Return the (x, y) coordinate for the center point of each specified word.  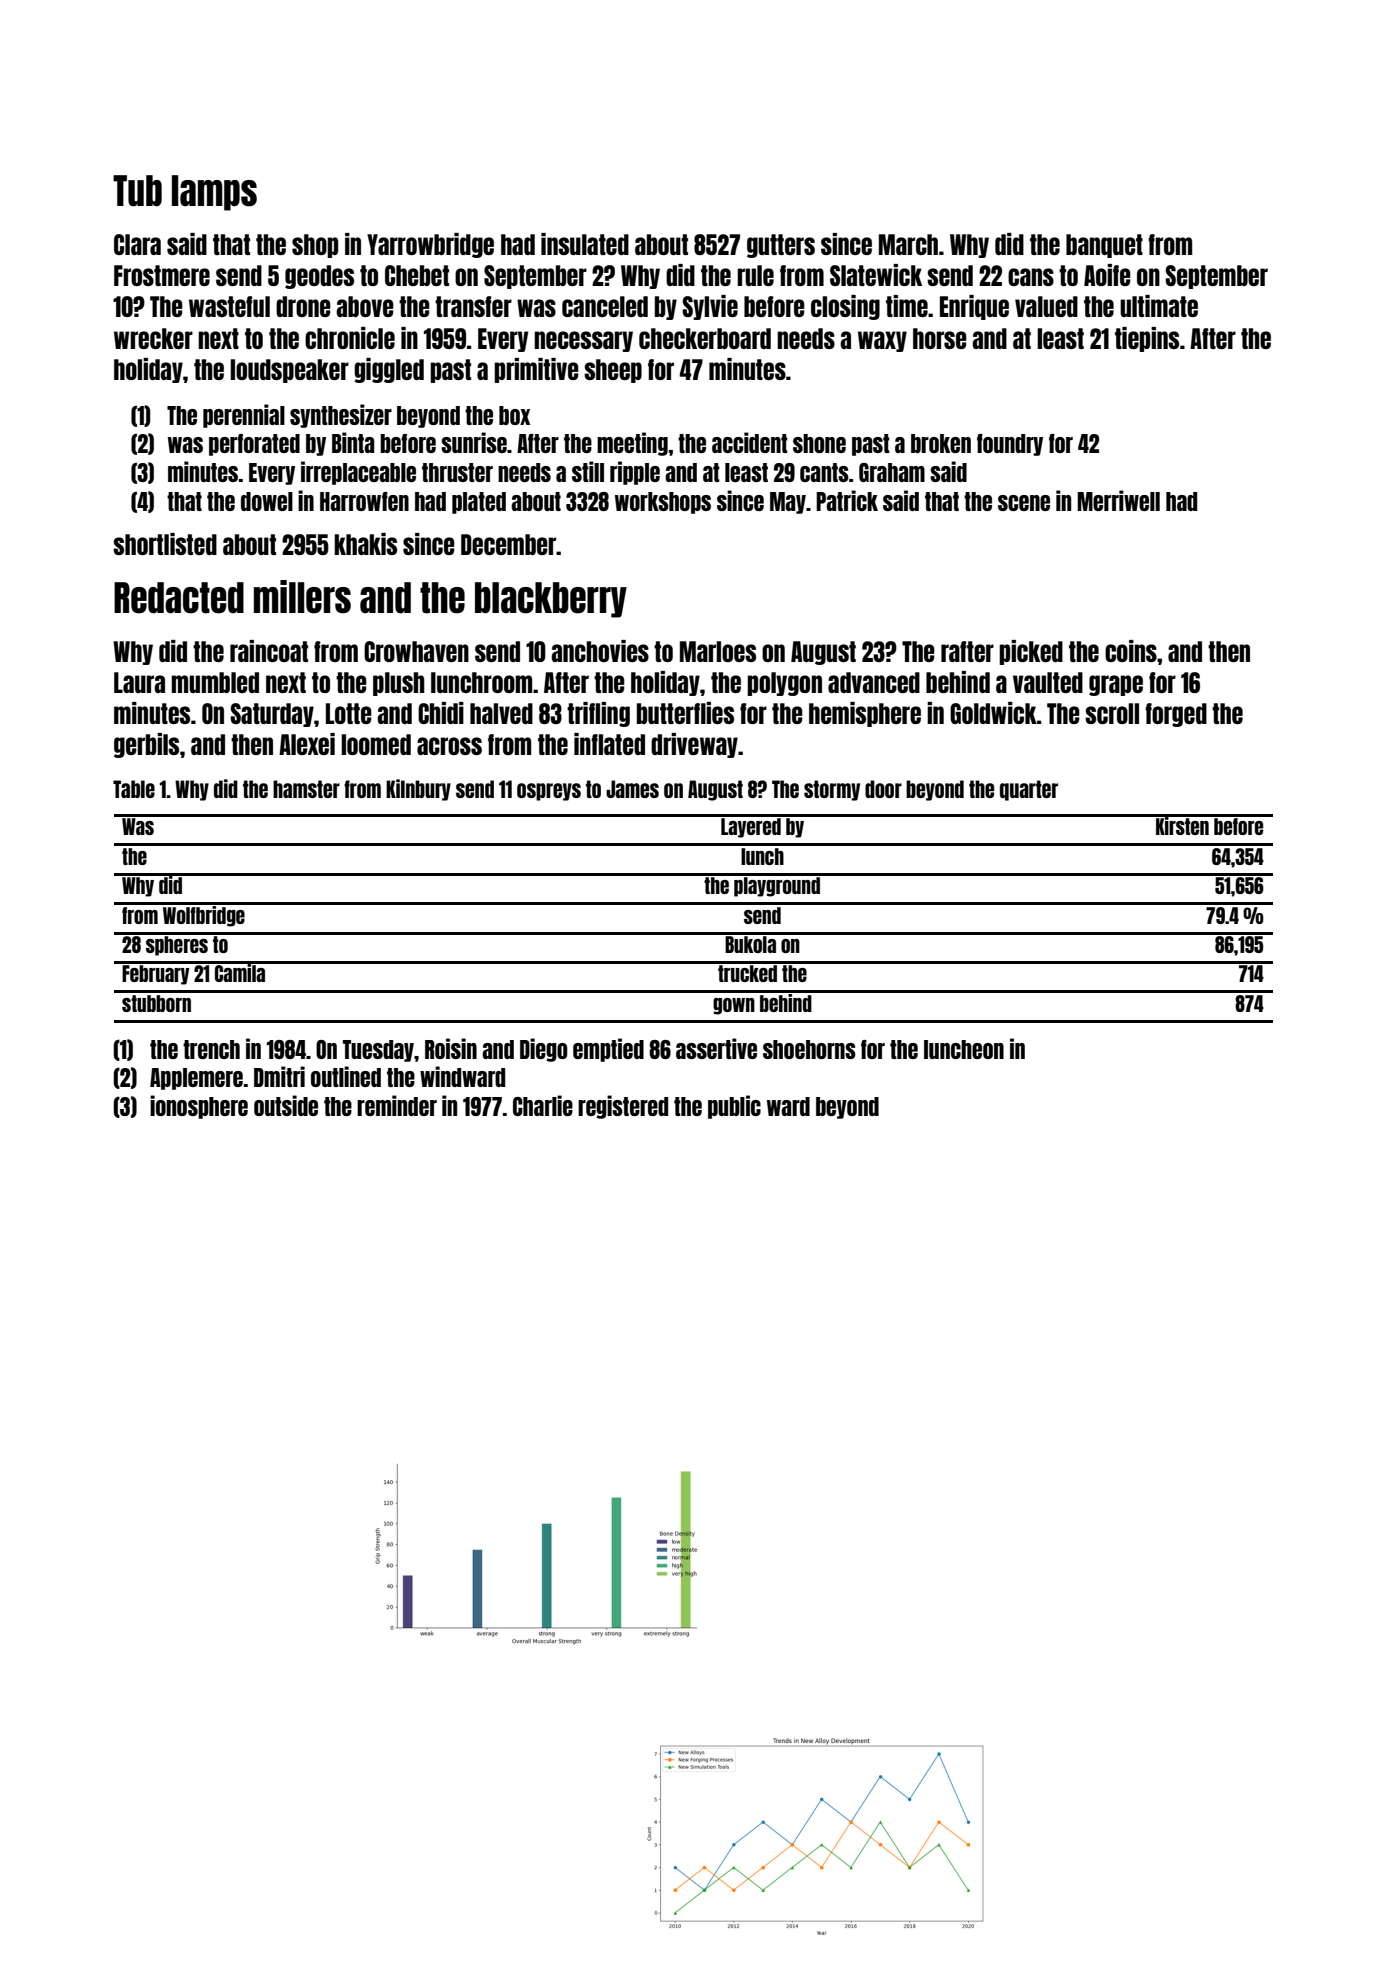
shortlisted (165, 544)
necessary (583, 341)
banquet (1104, 246)
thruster (457, 472)
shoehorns (809, 1049)
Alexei (307, 744)
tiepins (1147, 339)
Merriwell (1118, 500)
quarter (1029, 790)
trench (211, 1049)
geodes (319, 277)
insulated (585, 244)
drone (303, 306)
